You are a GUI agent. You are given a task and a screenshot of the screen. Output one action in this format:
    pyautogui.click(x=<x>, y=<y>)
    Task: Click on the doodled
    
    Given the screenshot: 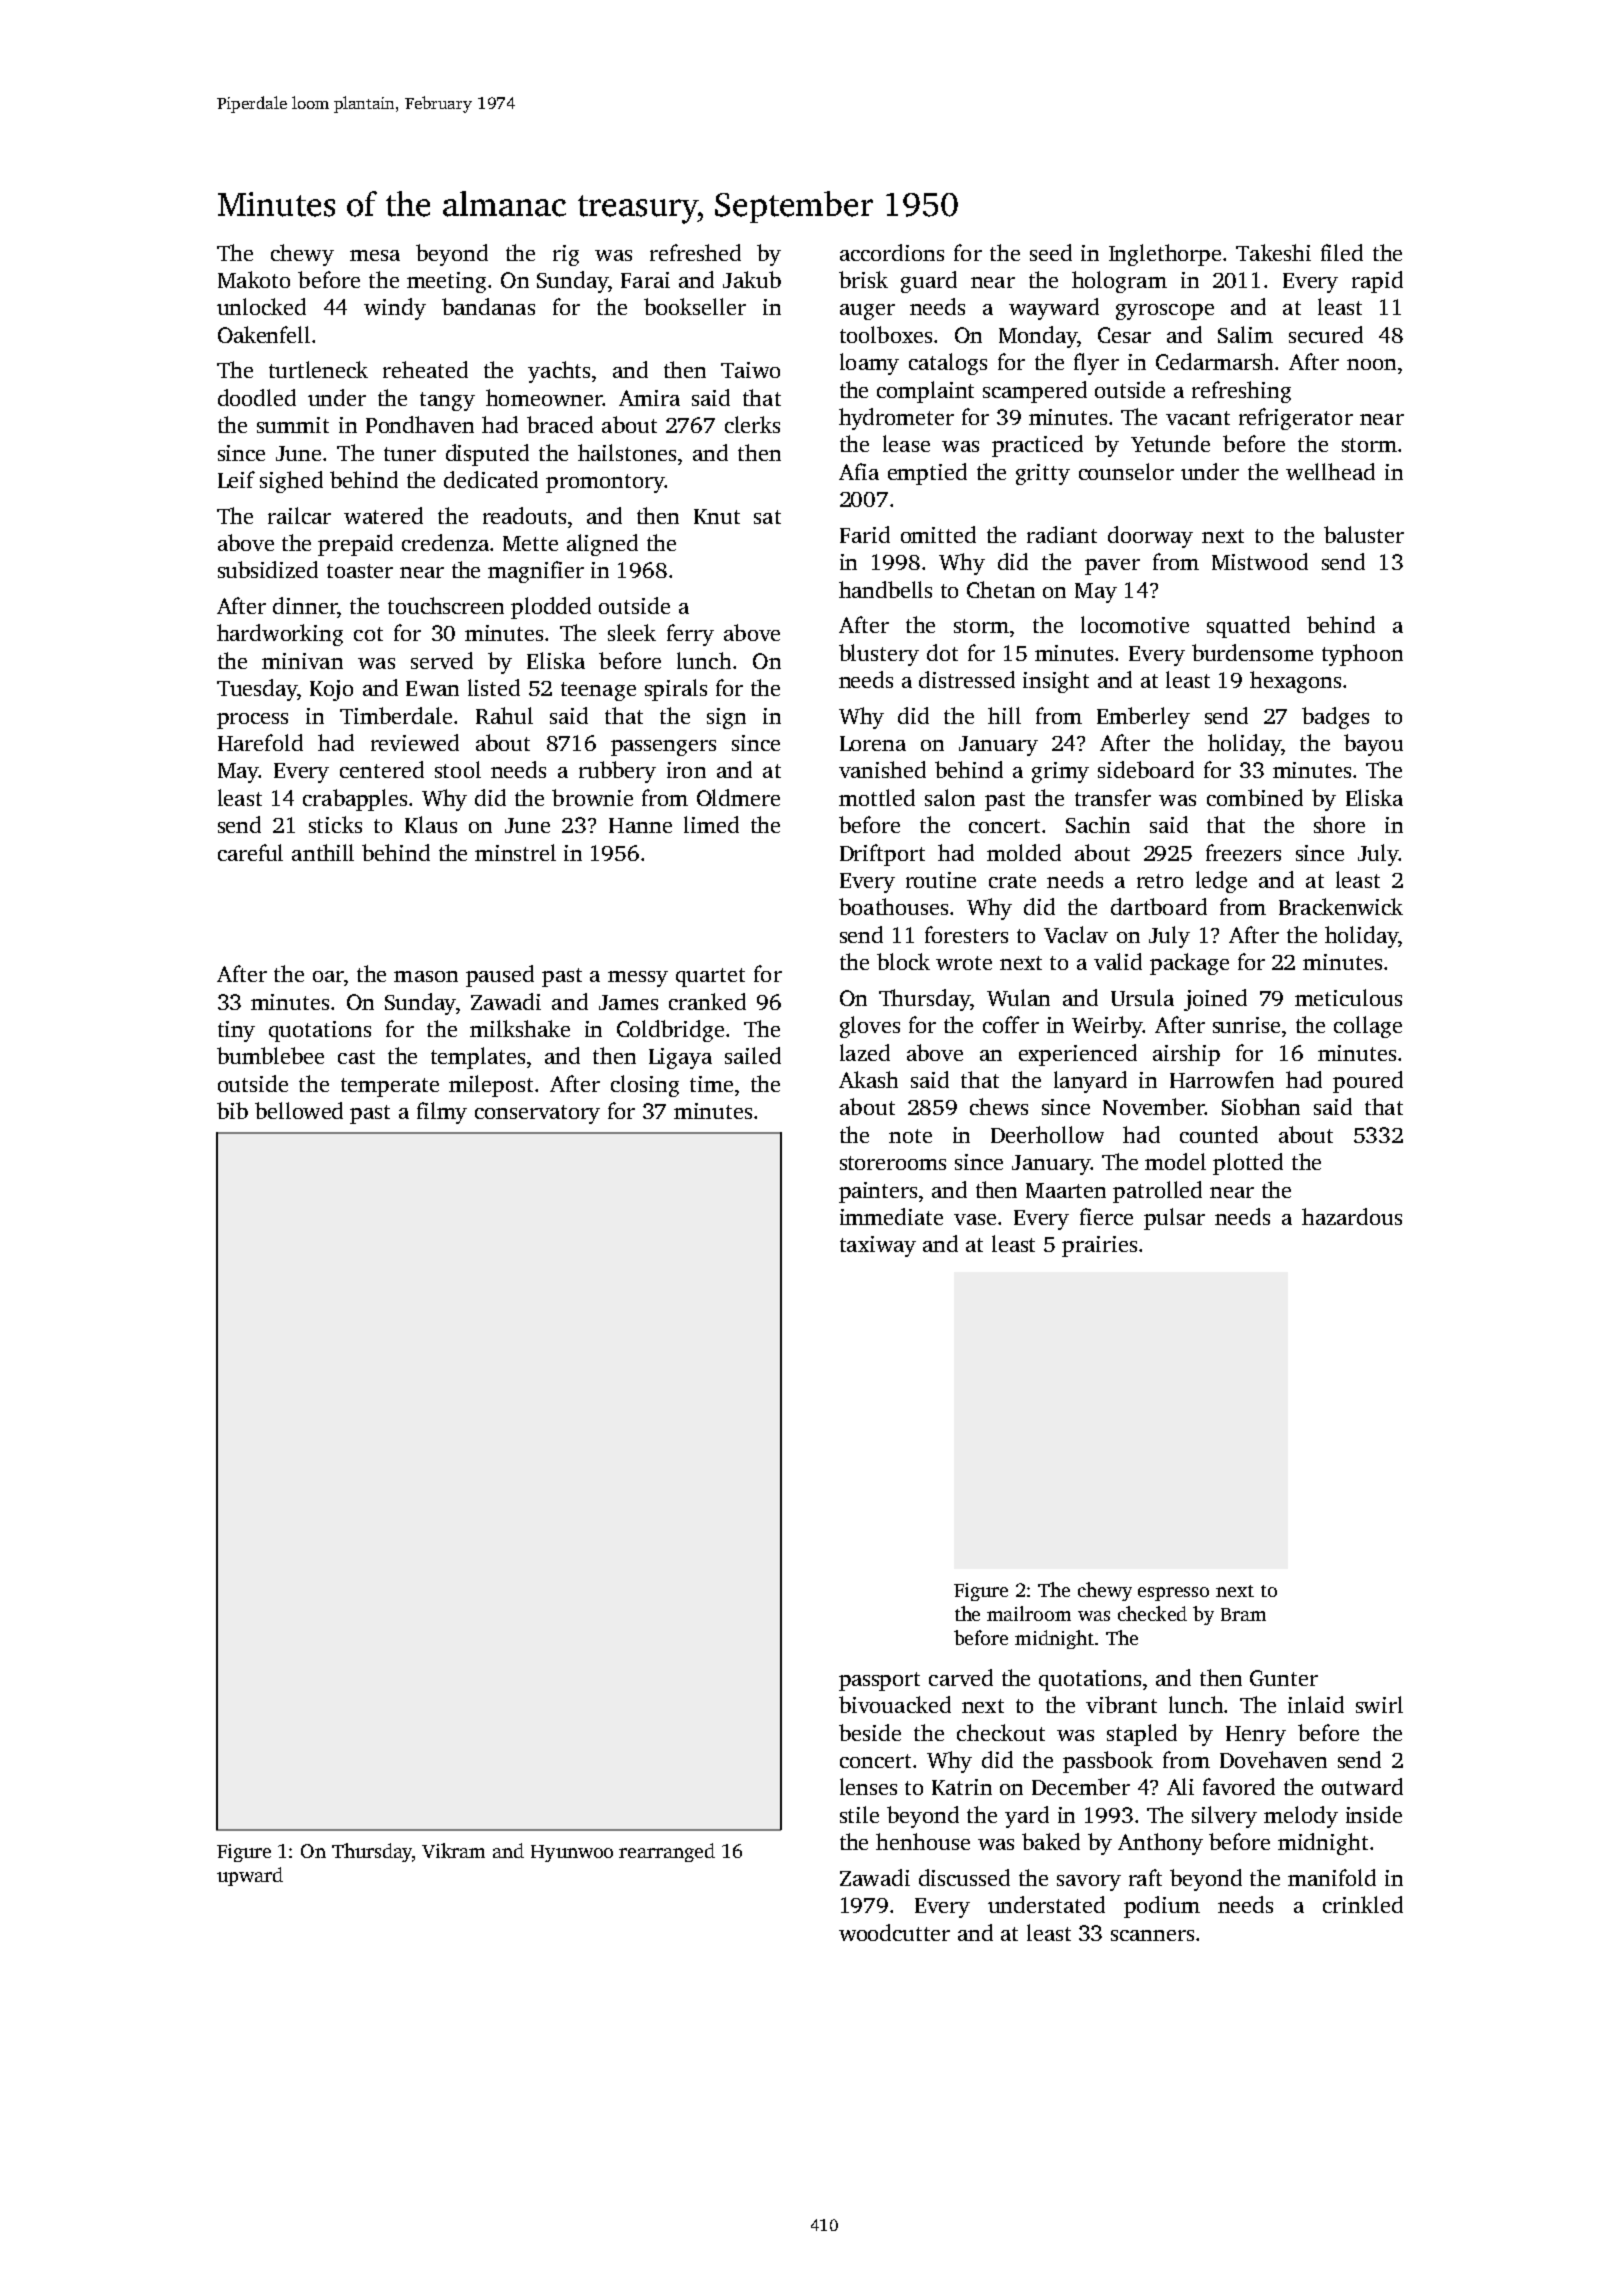 What is the action you would take?
    pyautogui.click(x=257, y=397)
